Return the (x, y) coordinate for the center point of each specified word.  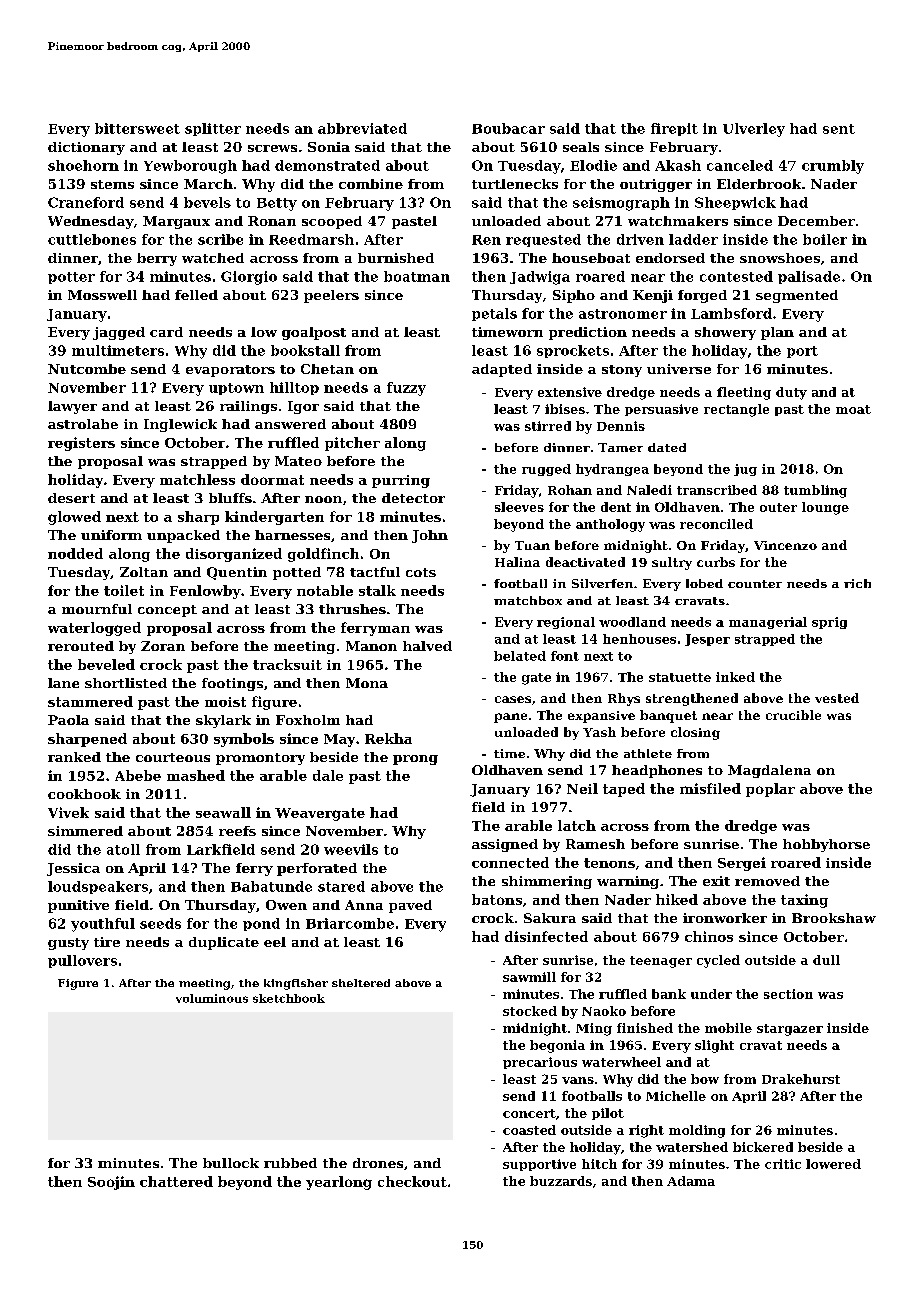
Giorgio (249, 278)
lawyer (72, 407)
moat (853, 409)
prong (415, 760)
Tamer (620, 447)
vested (837, 698)
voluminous (212, 998)
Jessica (73, 869)
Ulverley (754, 130)
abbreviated (362, 128)
